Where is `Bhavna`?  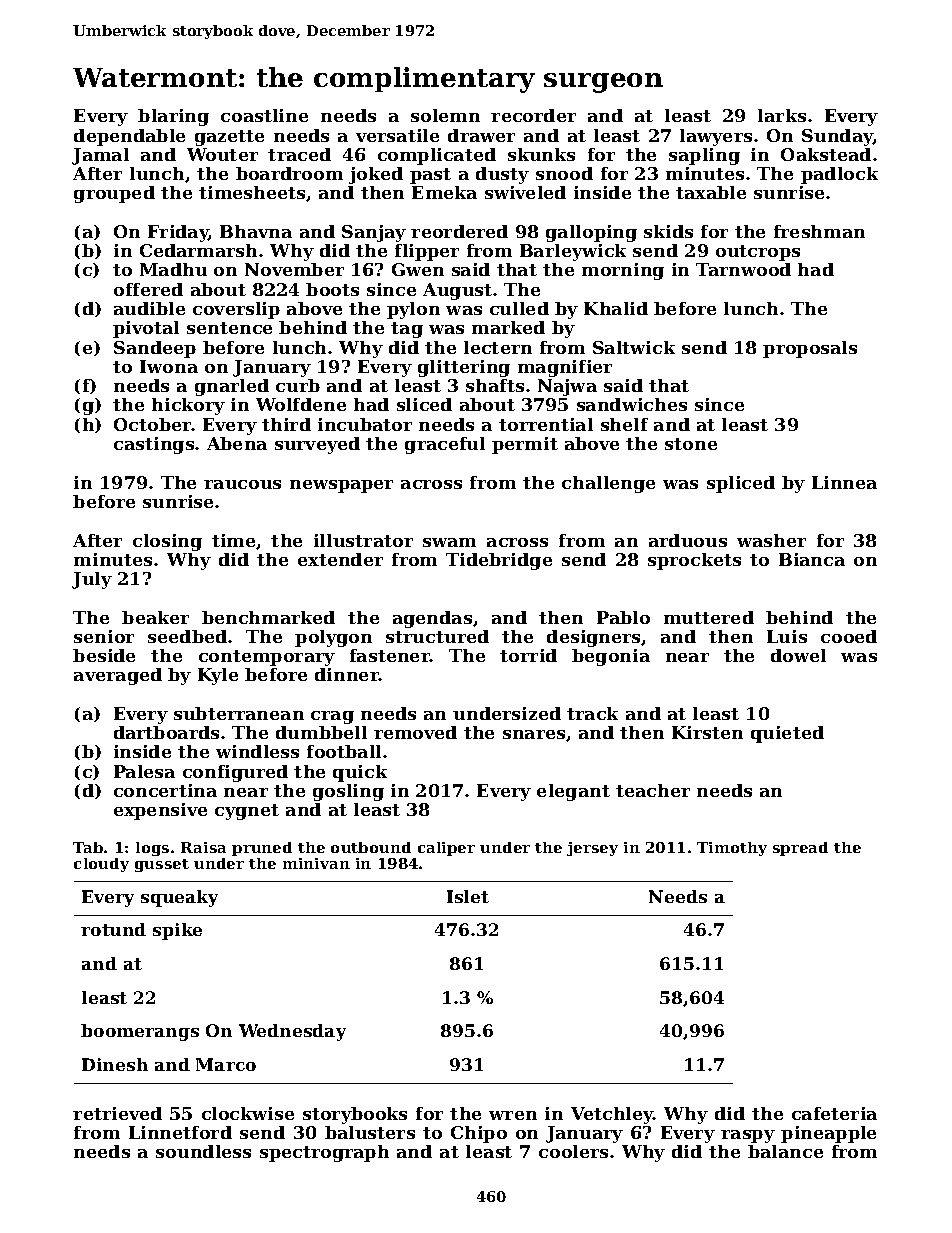 Bhavna is located at coordinates (256, 231).
